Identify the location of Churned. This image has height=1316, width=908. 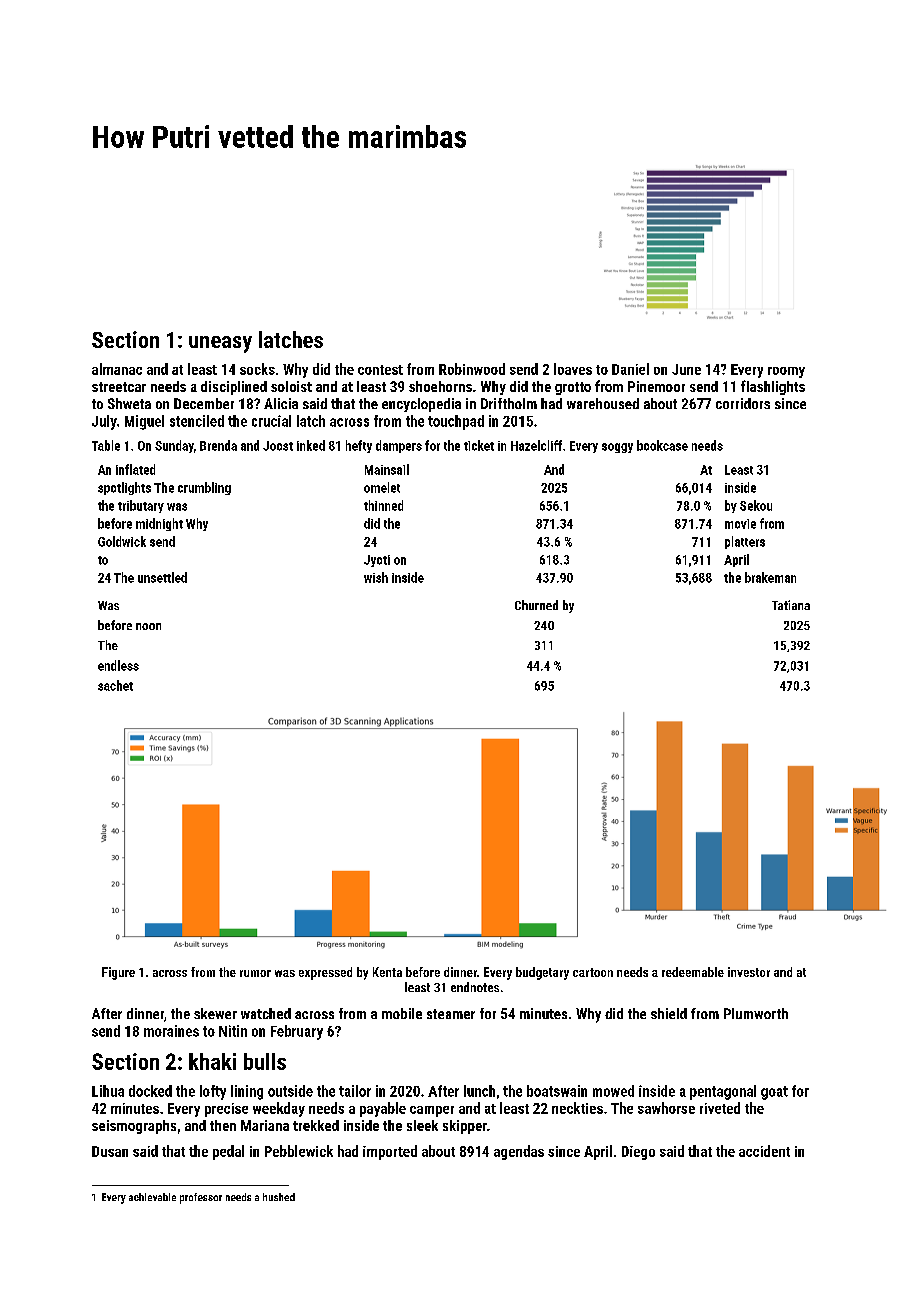
(536, 605).
